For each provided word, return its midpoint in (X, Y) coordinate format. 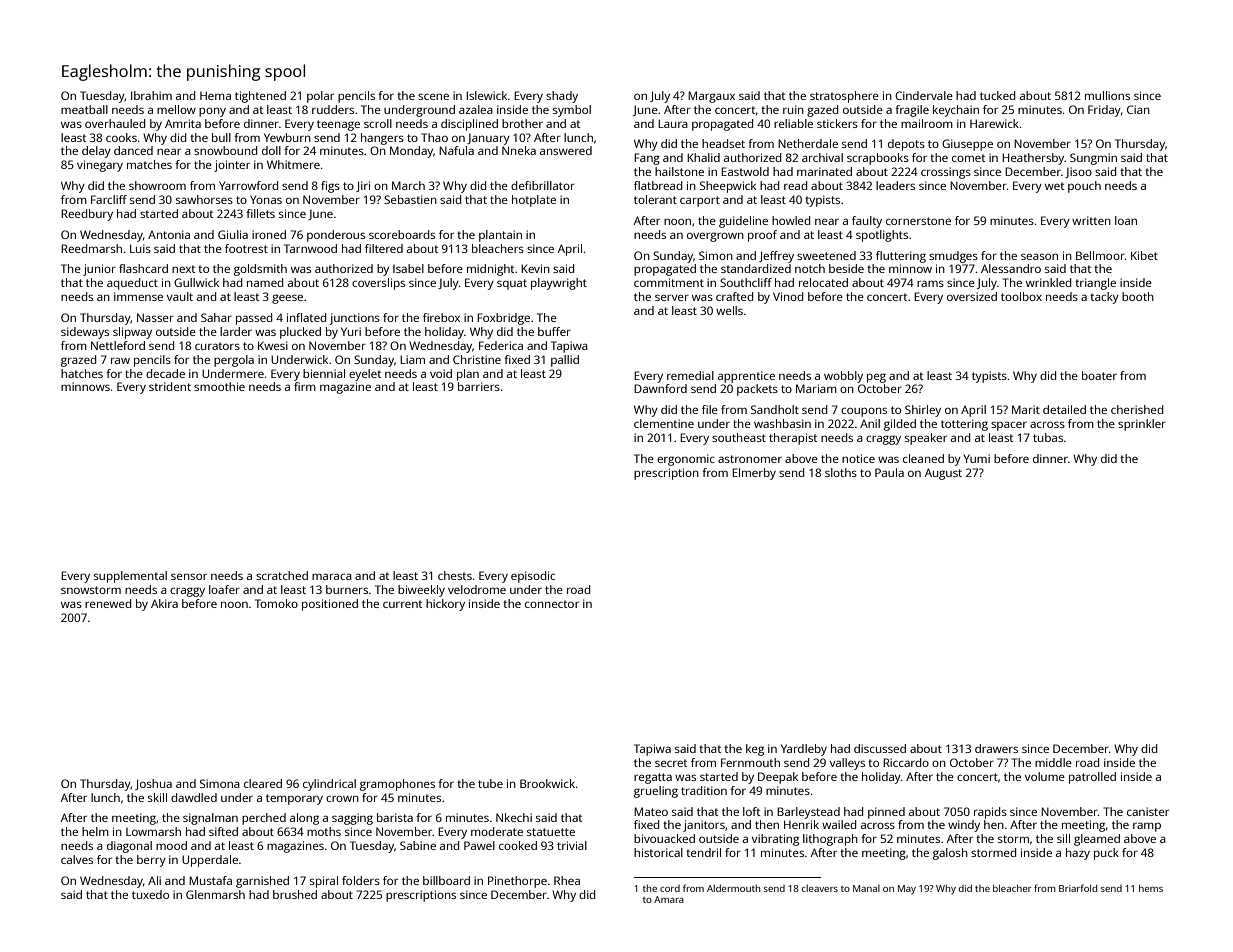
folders (361, 880)
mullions (1107, 95)
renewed (108, 603)
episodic (533, 577)
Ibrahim (151, 95)
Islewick (486, 95)
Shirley (923, 411)
